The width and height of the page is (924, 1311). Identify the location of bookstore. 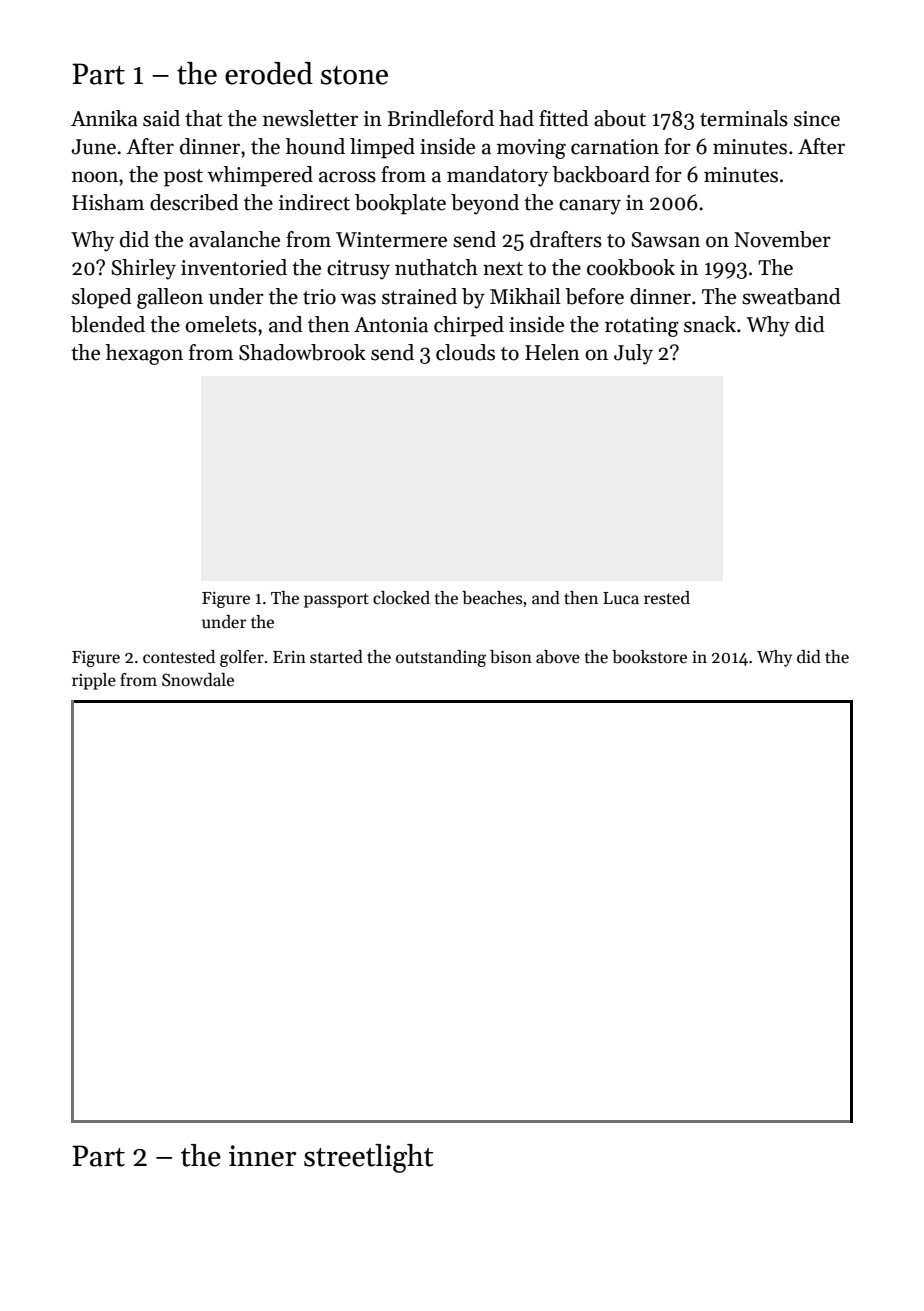
(649, 657).
